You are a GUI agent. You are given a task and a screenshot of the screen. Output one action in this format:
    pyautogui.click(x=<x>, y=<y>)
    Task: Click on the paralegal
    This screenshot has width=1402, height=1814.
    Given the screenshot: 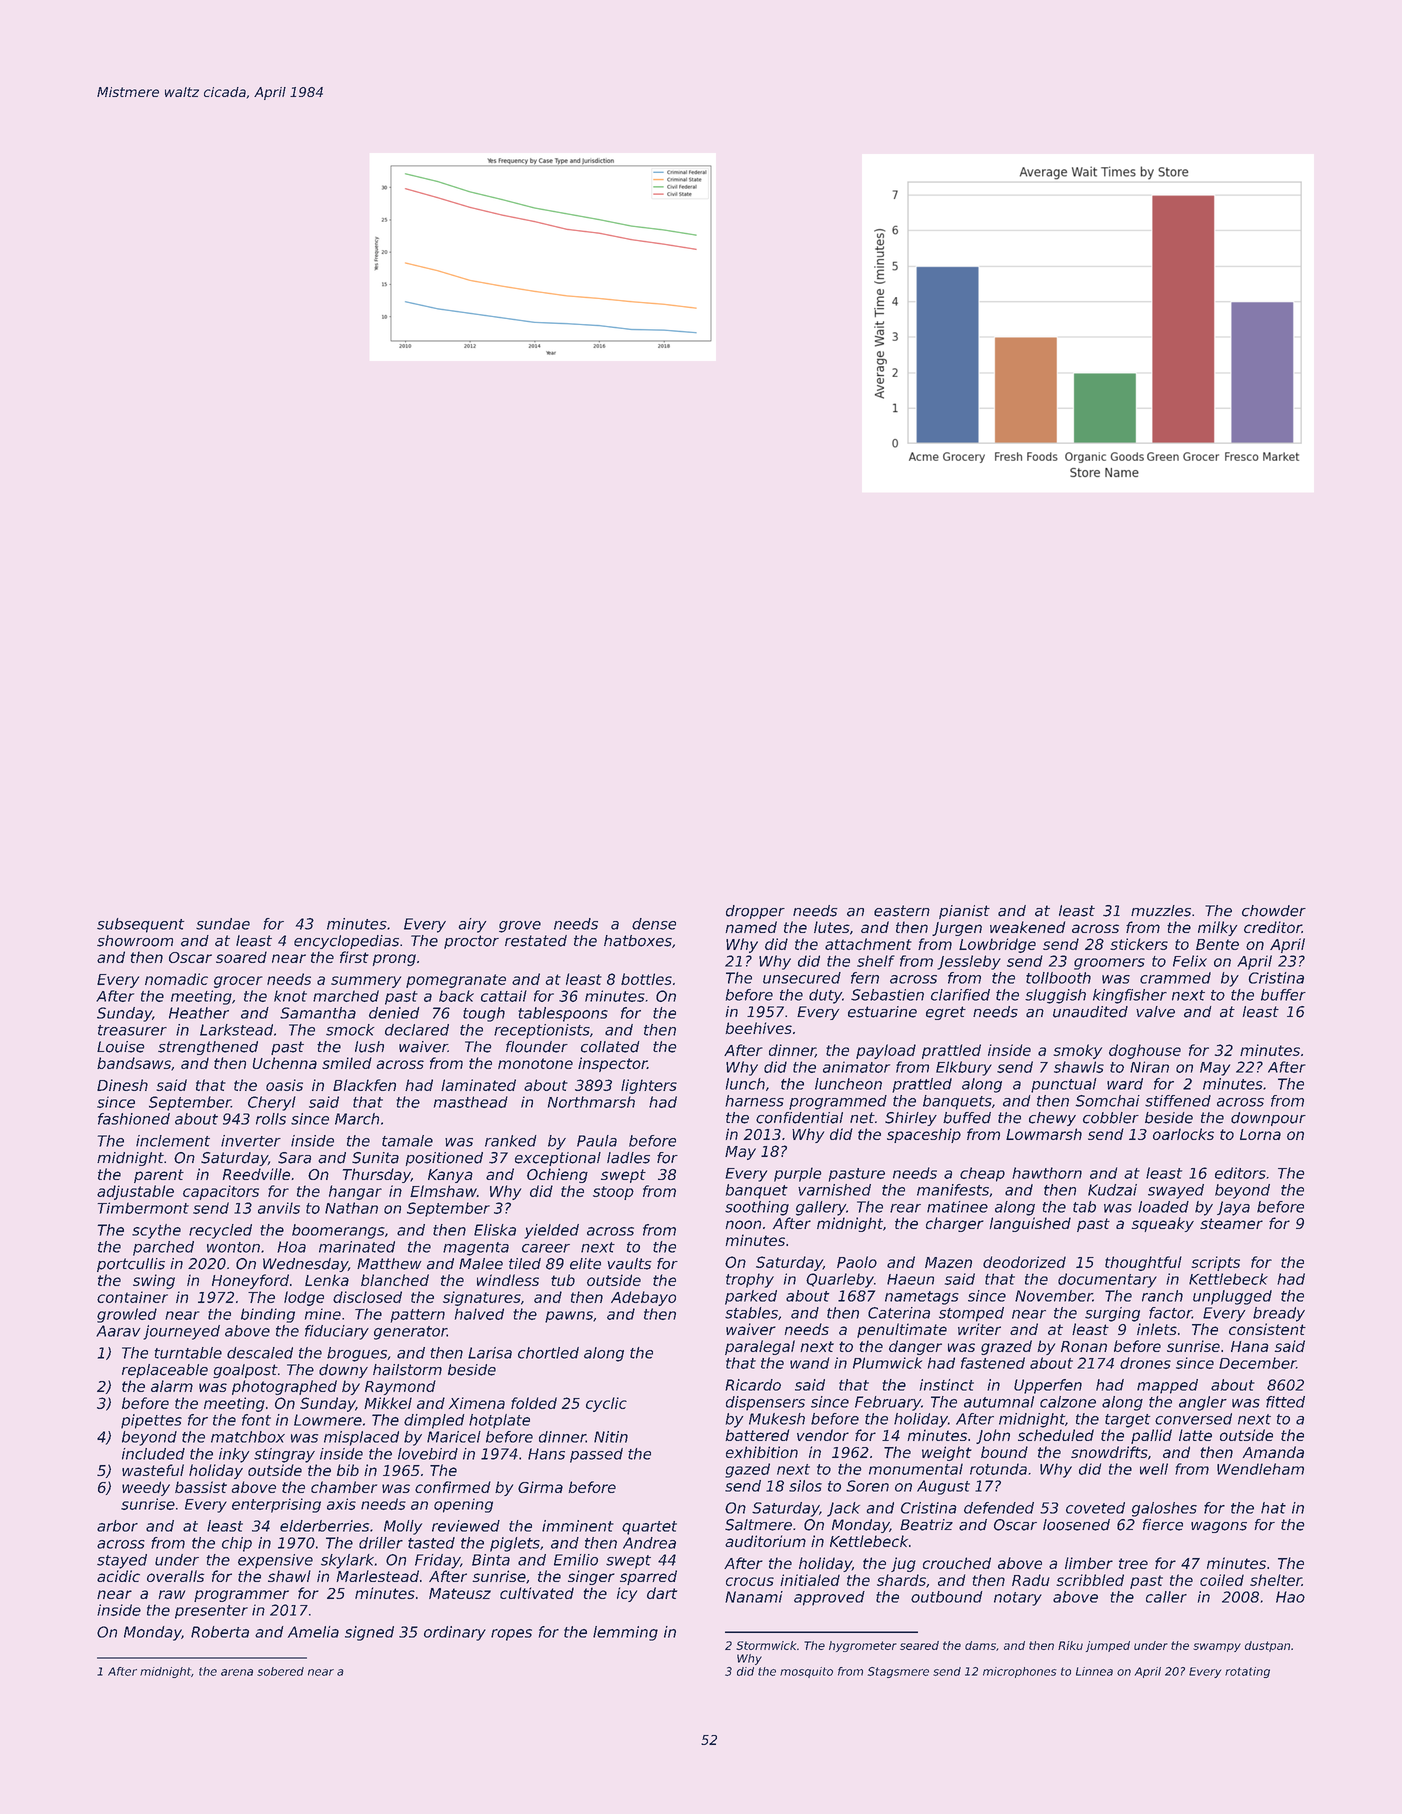 What is the action you would take?
    pyautogui.click(x=760, y=1347)
